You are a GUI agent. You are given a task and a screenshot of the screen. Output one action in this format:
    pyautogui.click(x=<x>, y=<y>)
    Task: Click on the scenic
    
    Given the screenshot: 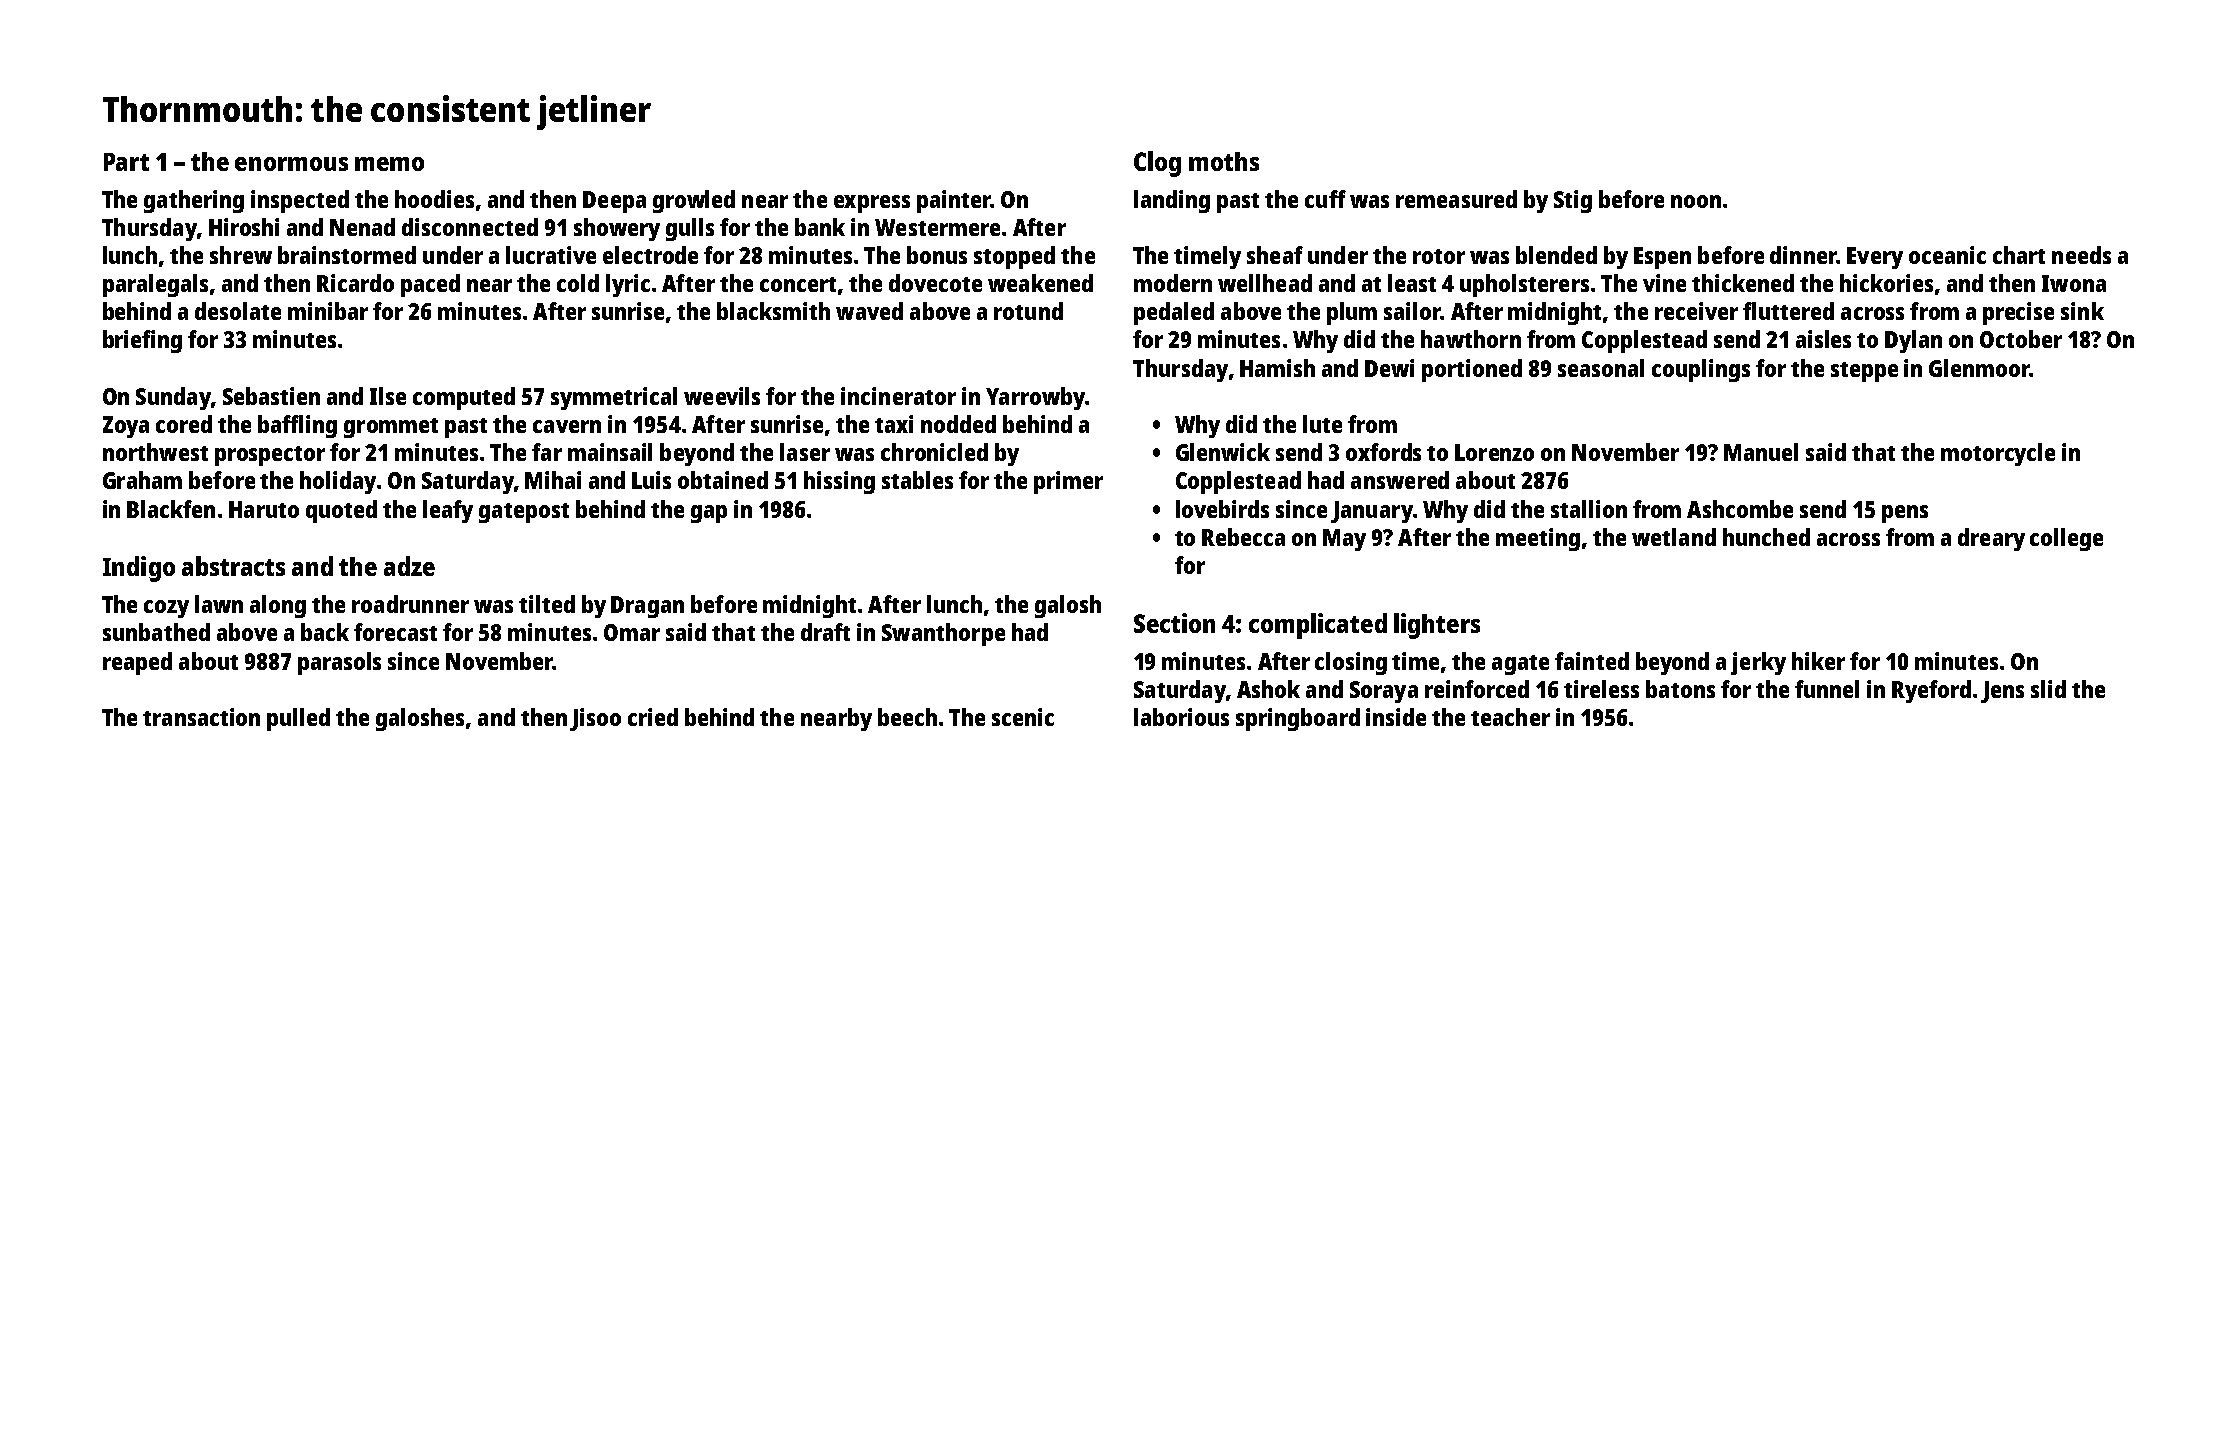 What is the action you would take?
    pyautogui.click(x=1023, y=717)
